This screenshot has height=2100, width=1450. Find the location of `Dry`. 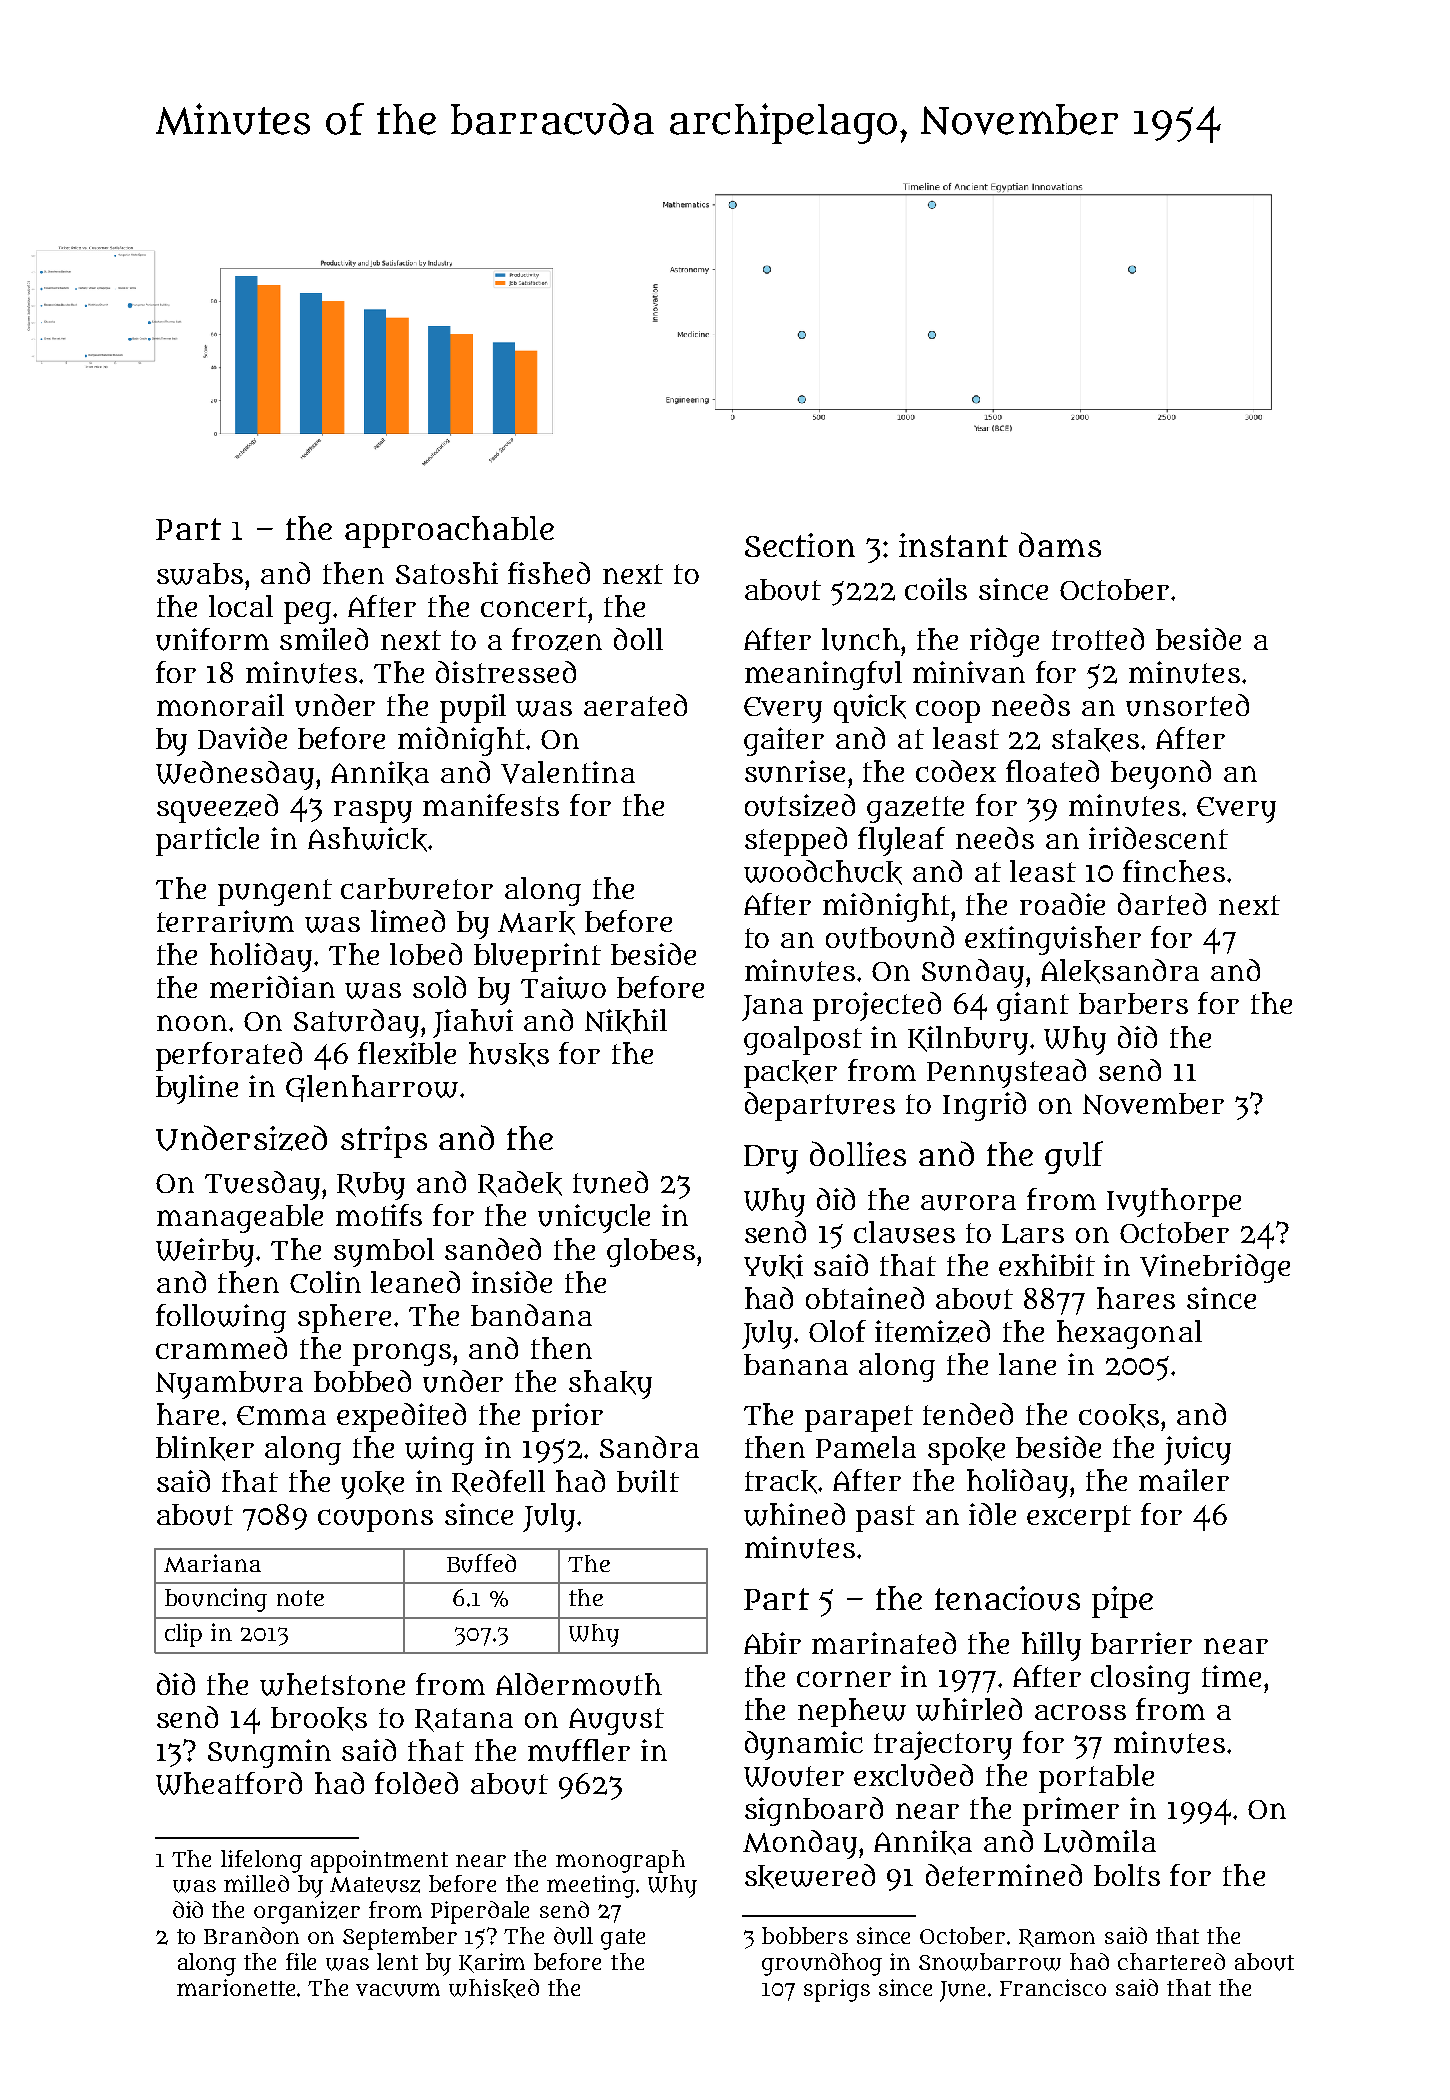

Dry is located at coordinates (771, 1159).
